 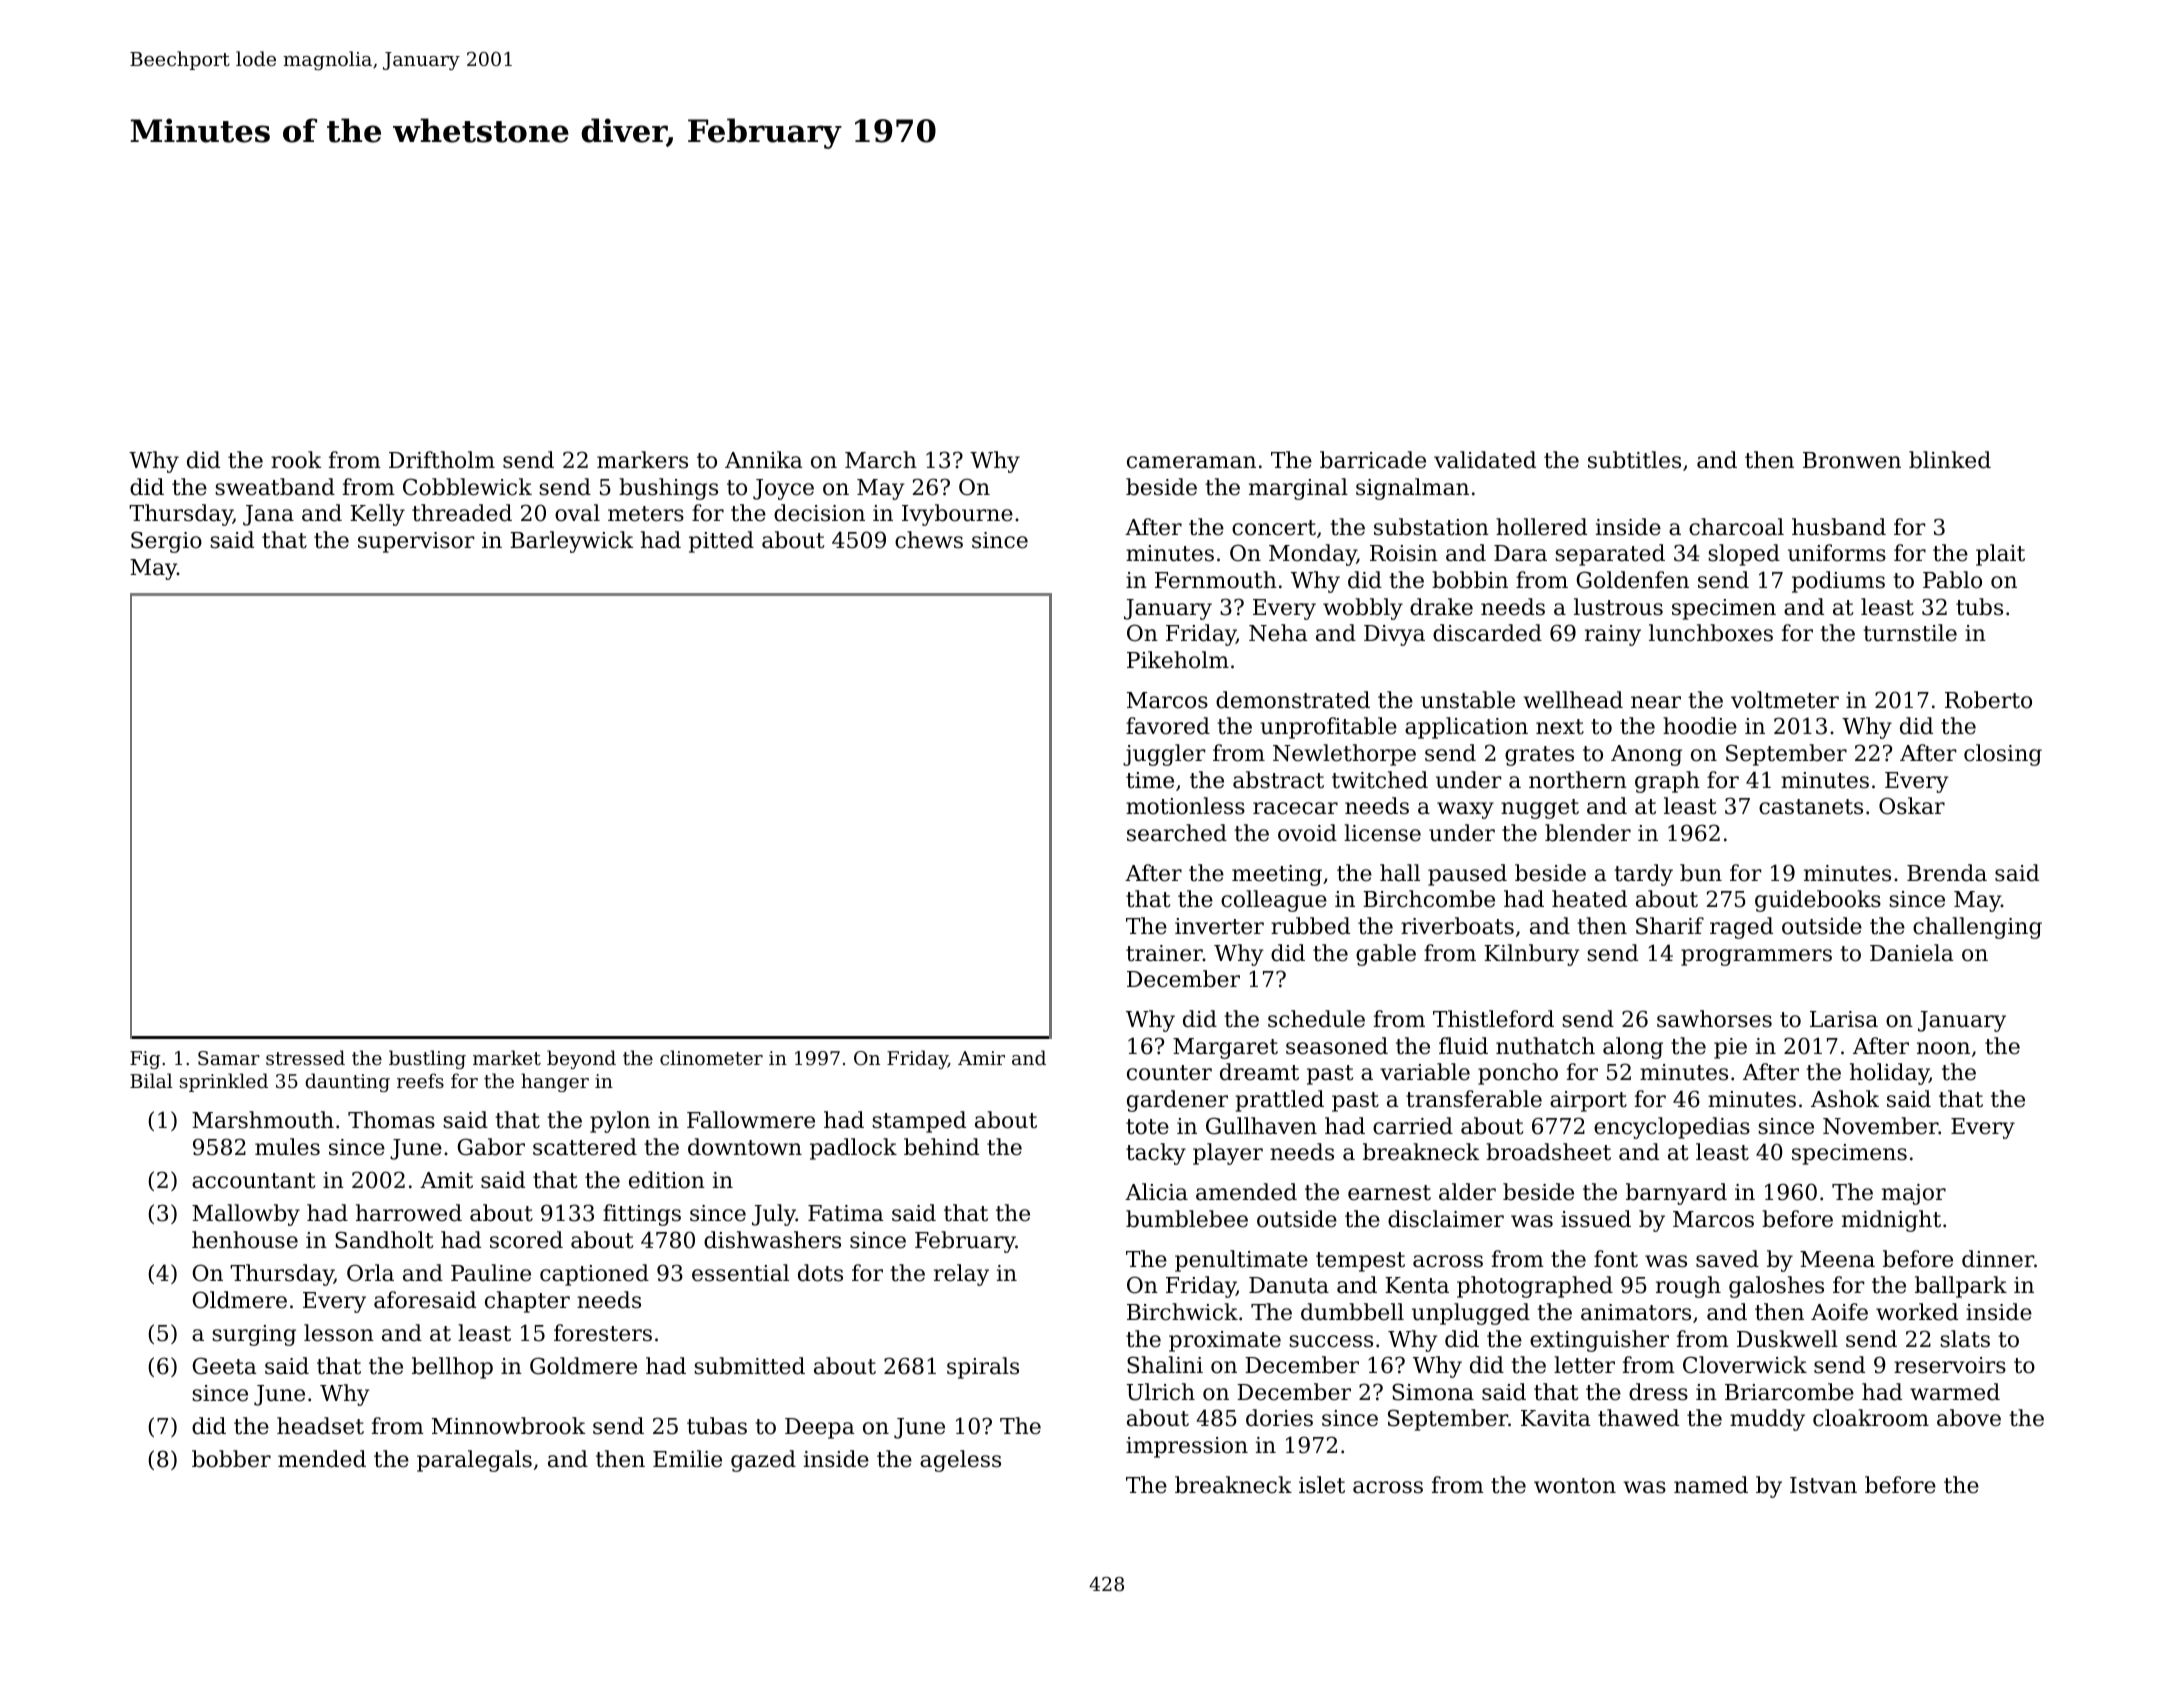 What do you see at coordinates (881, 460) in the screenshot?
I see `March` at bounding box center [881, 460].
